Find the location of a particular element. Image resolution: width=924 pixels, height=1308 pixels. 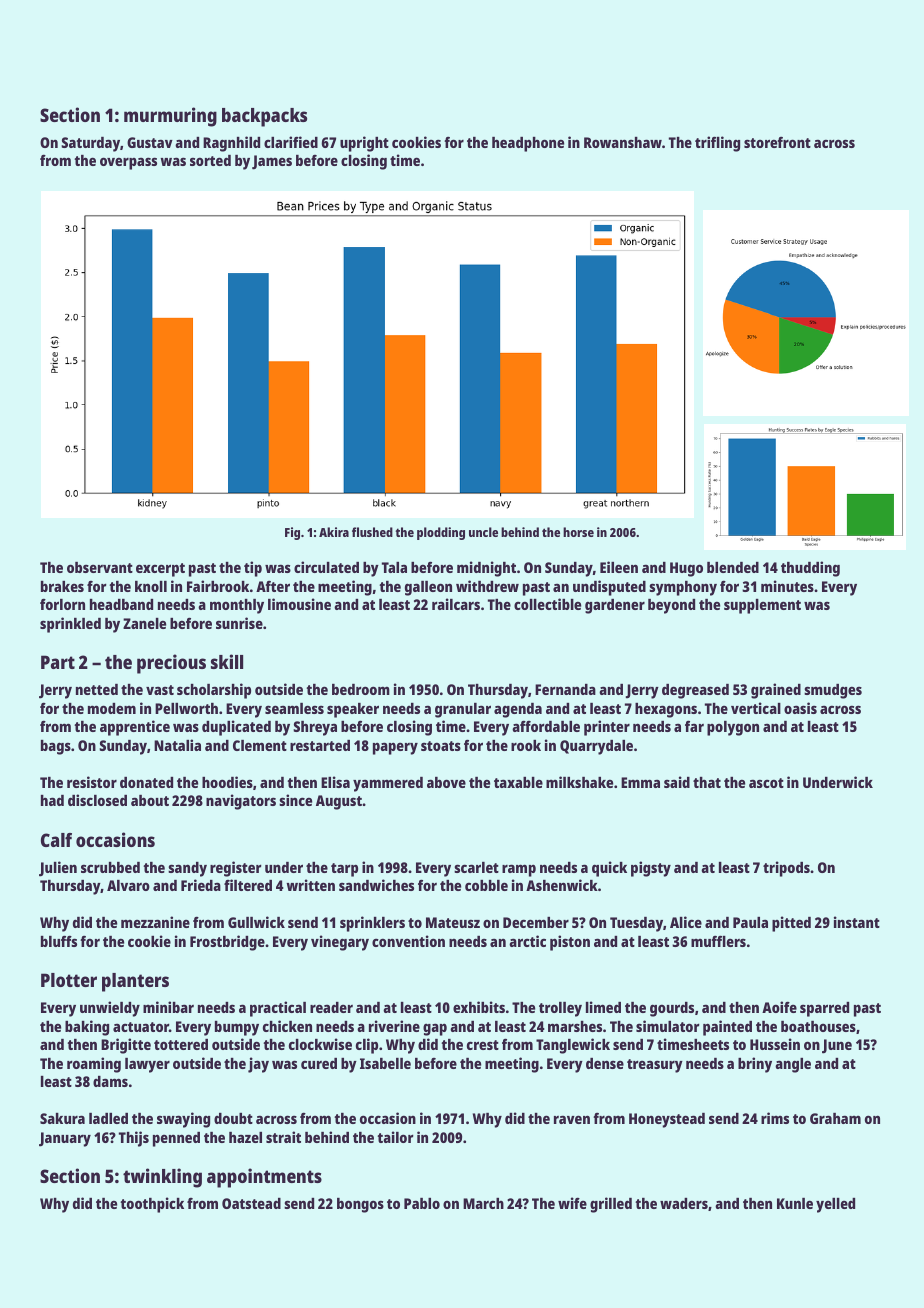

headphone is located at coordinates (528, 144).
